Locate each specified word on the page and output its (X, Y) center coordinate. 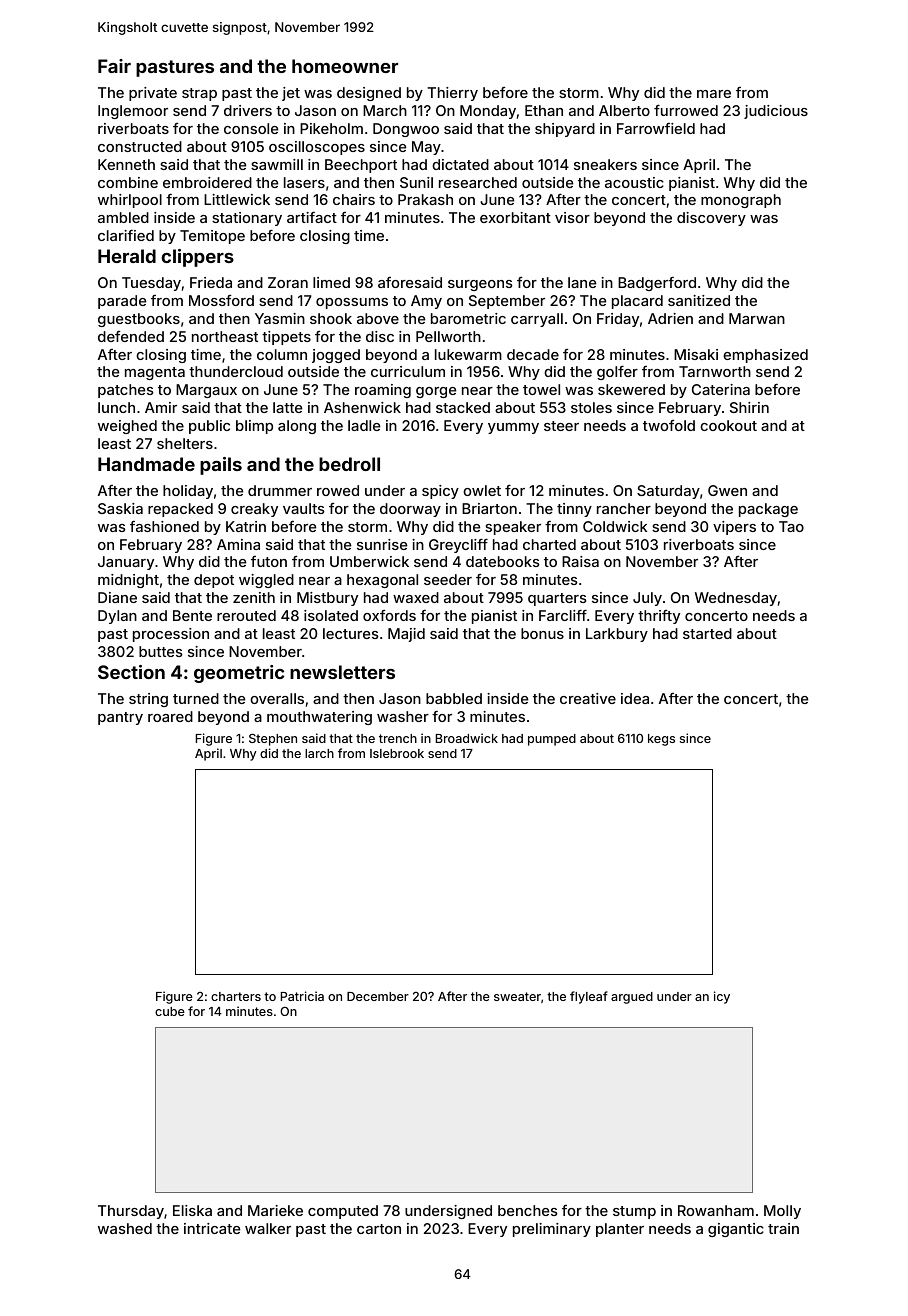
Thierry (452, 94)
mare (714, 94)
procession (171, 635)
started (707, 633)
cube (170, 1011)
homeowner (345, 66)
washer (403, 716)
